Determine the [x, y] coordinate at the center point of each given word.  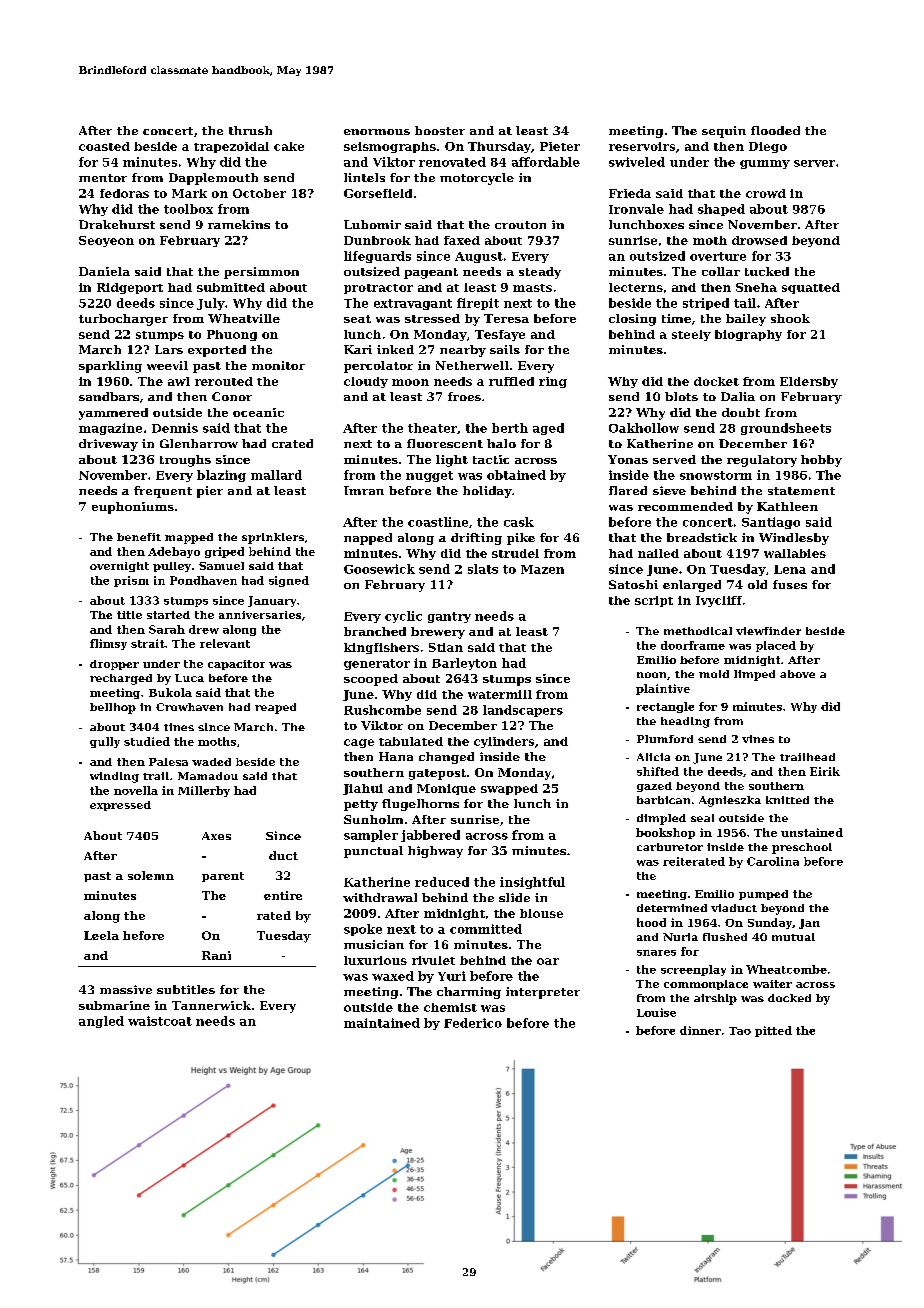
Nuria [680, 937]
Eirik [825, 771]
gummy [765, 164]
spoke [363, 930]
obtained [516, 475]
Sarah [167, 629]
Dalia [738, 396]
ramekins [239, 224]
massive [126, 989]
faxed [462, 240]
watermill [500, 694]
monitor [278, 365]
